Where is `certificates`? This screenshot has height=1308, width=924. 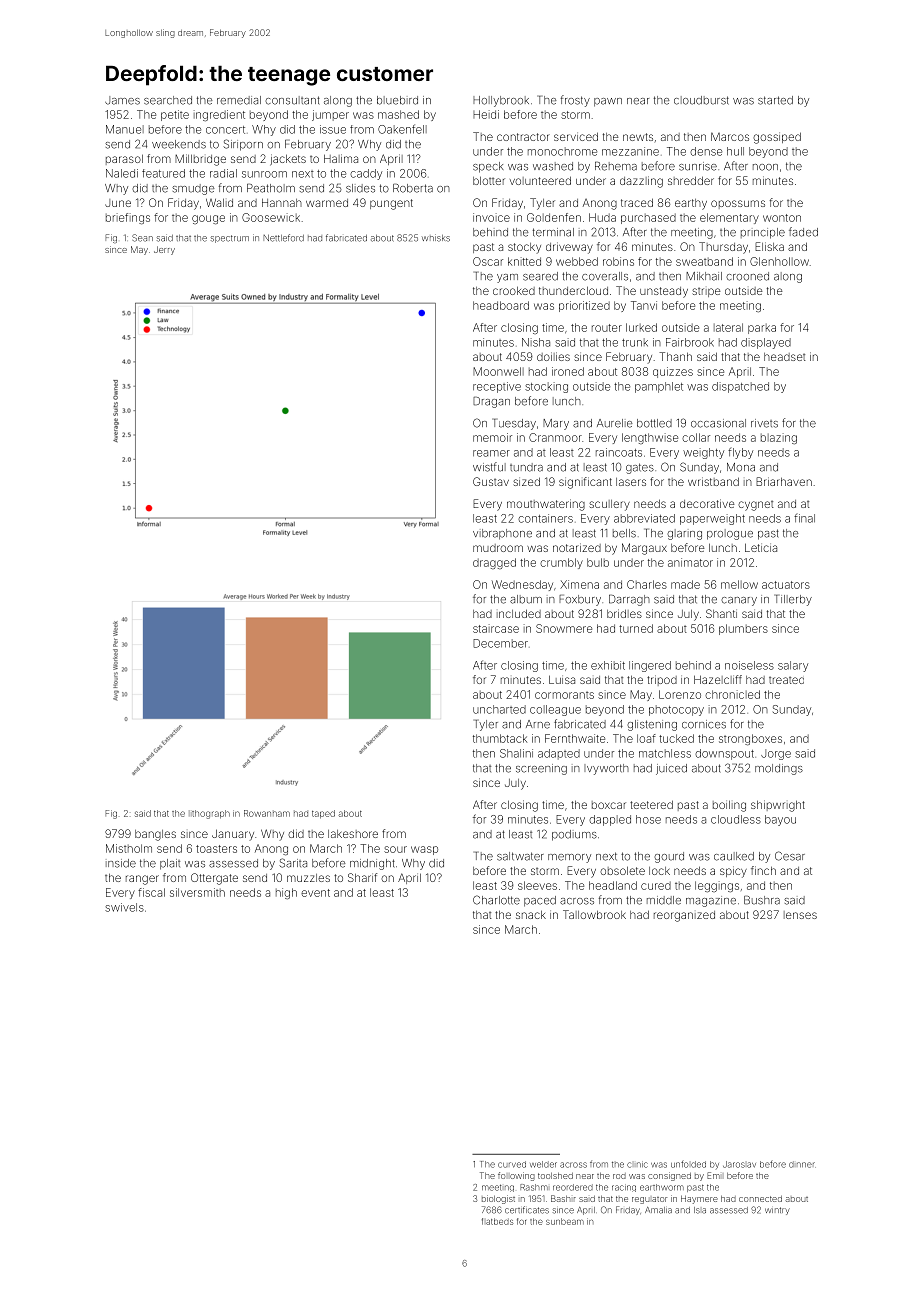 certificates is located at coordinates (527, 1210).
